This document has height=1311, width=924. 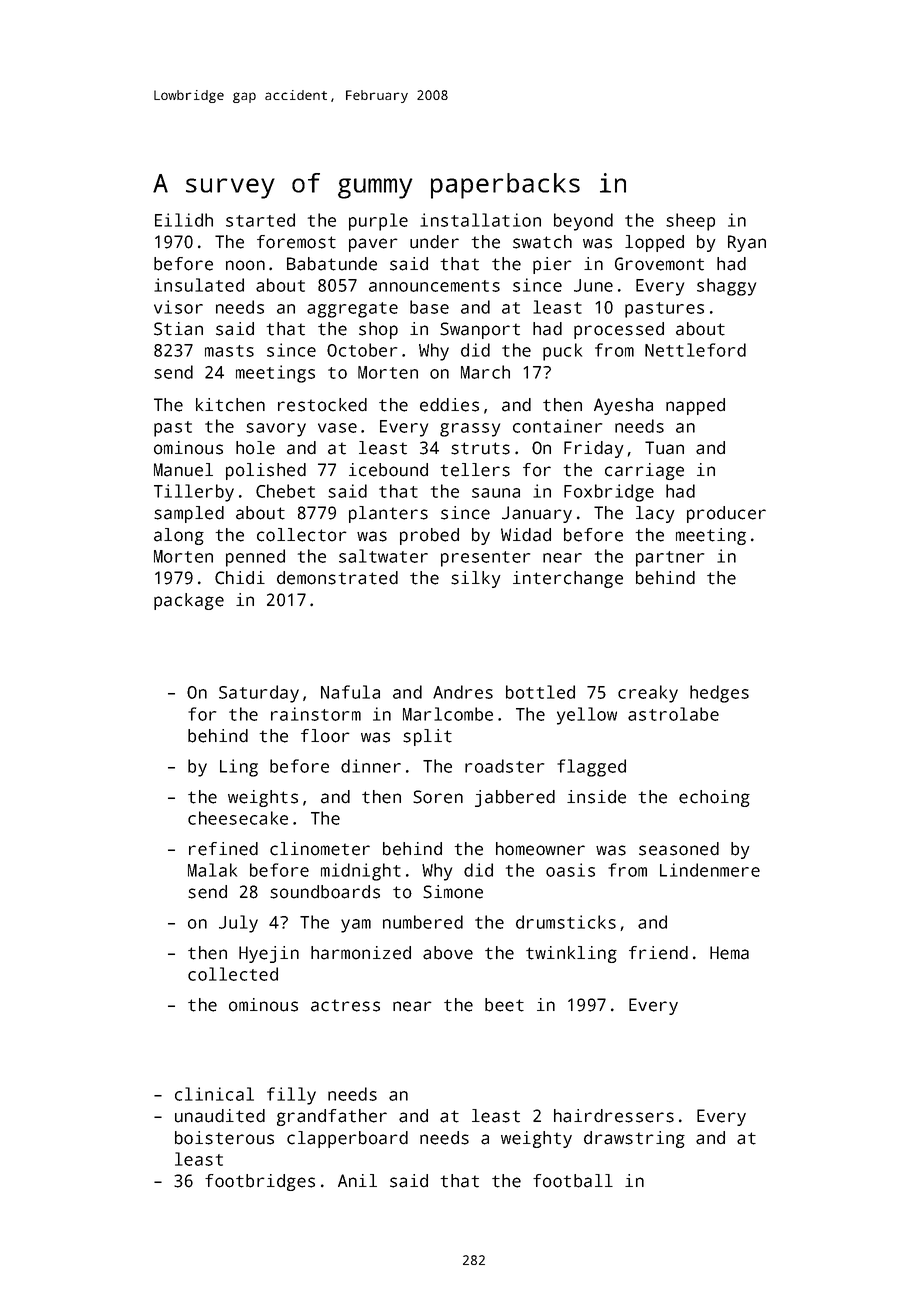 I want to click on echoing, so click(x=714, y=798).
